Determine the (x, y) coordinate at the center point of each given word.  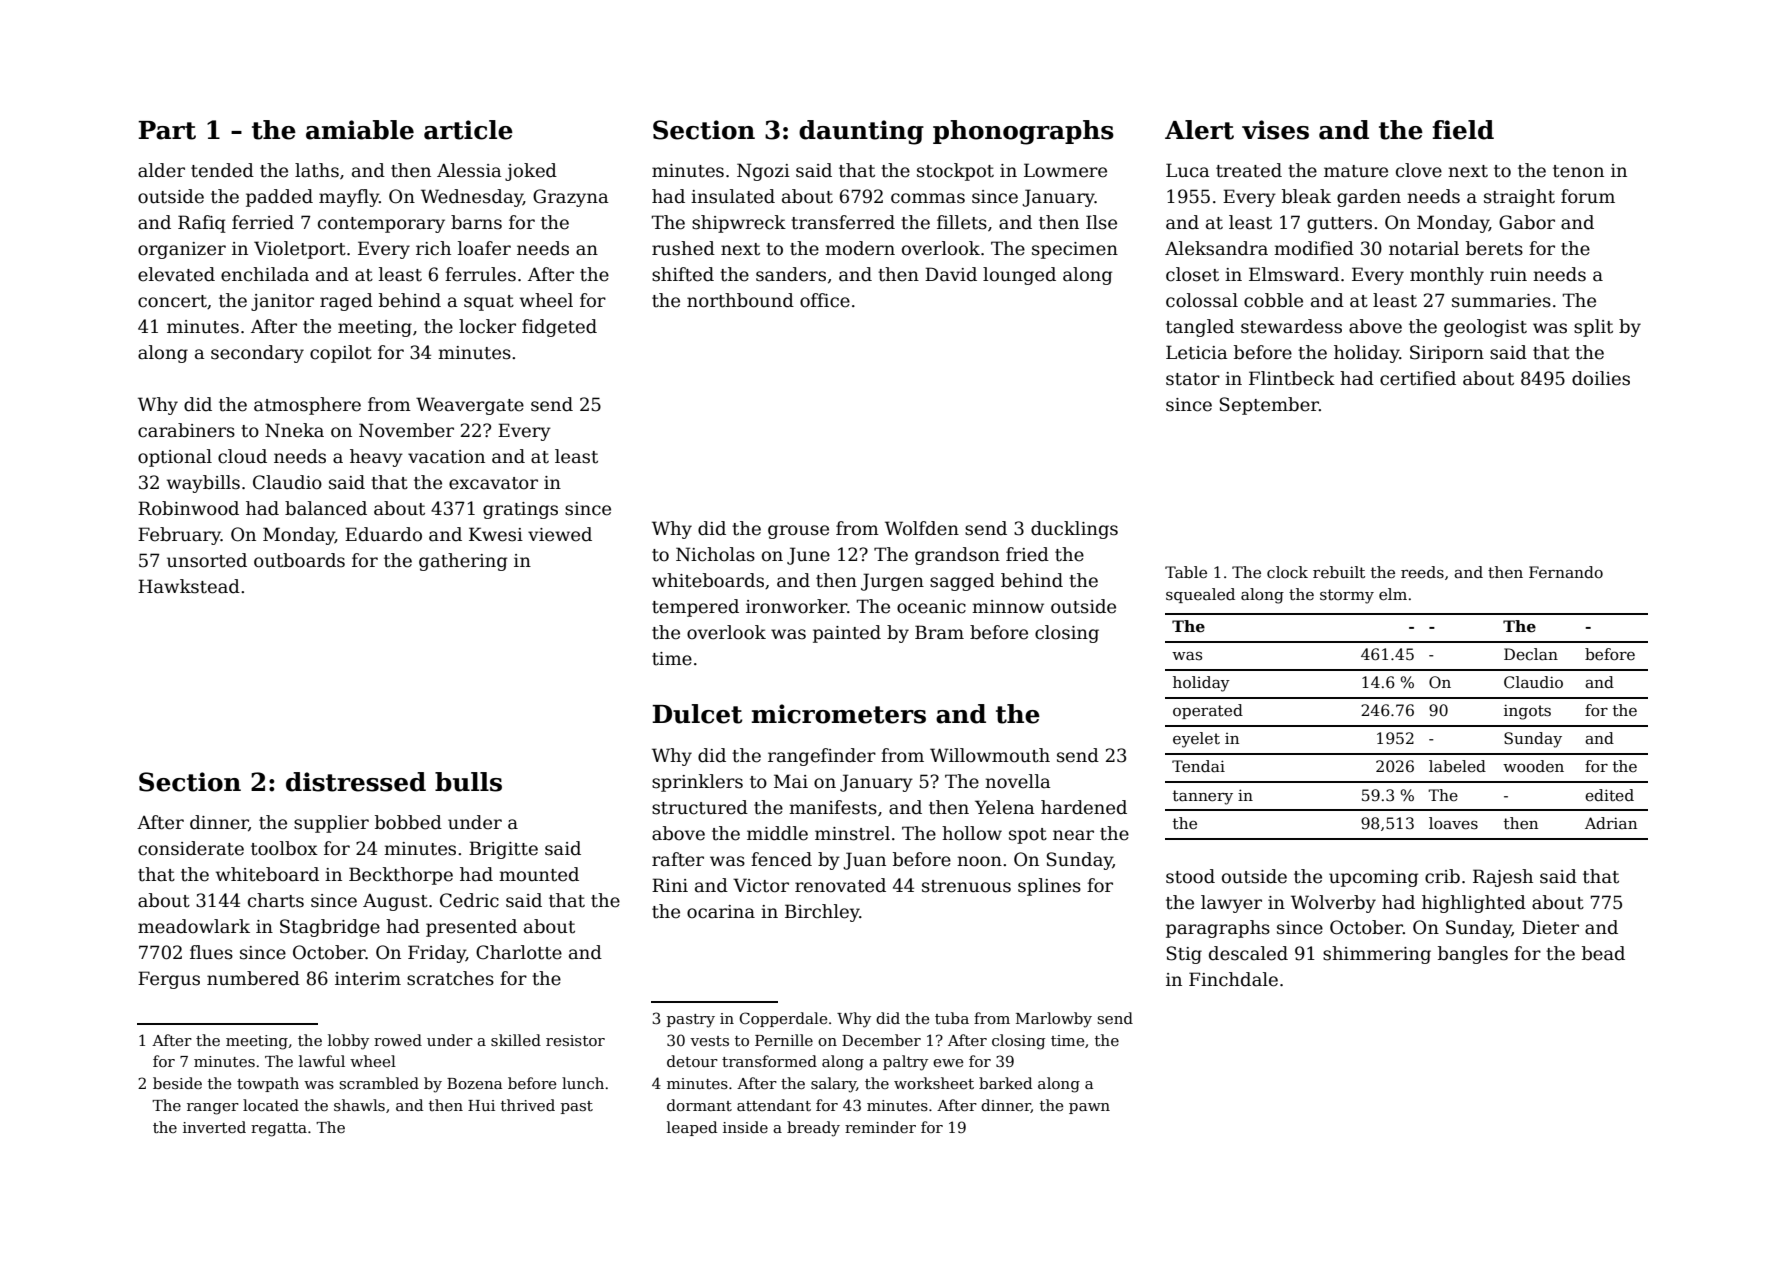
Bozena (474, 1083)
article (468, 130)
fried (1027, 554)
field (1463, 130)
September (1269, 406)
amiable (360, 130)
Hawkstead (189, 586)
